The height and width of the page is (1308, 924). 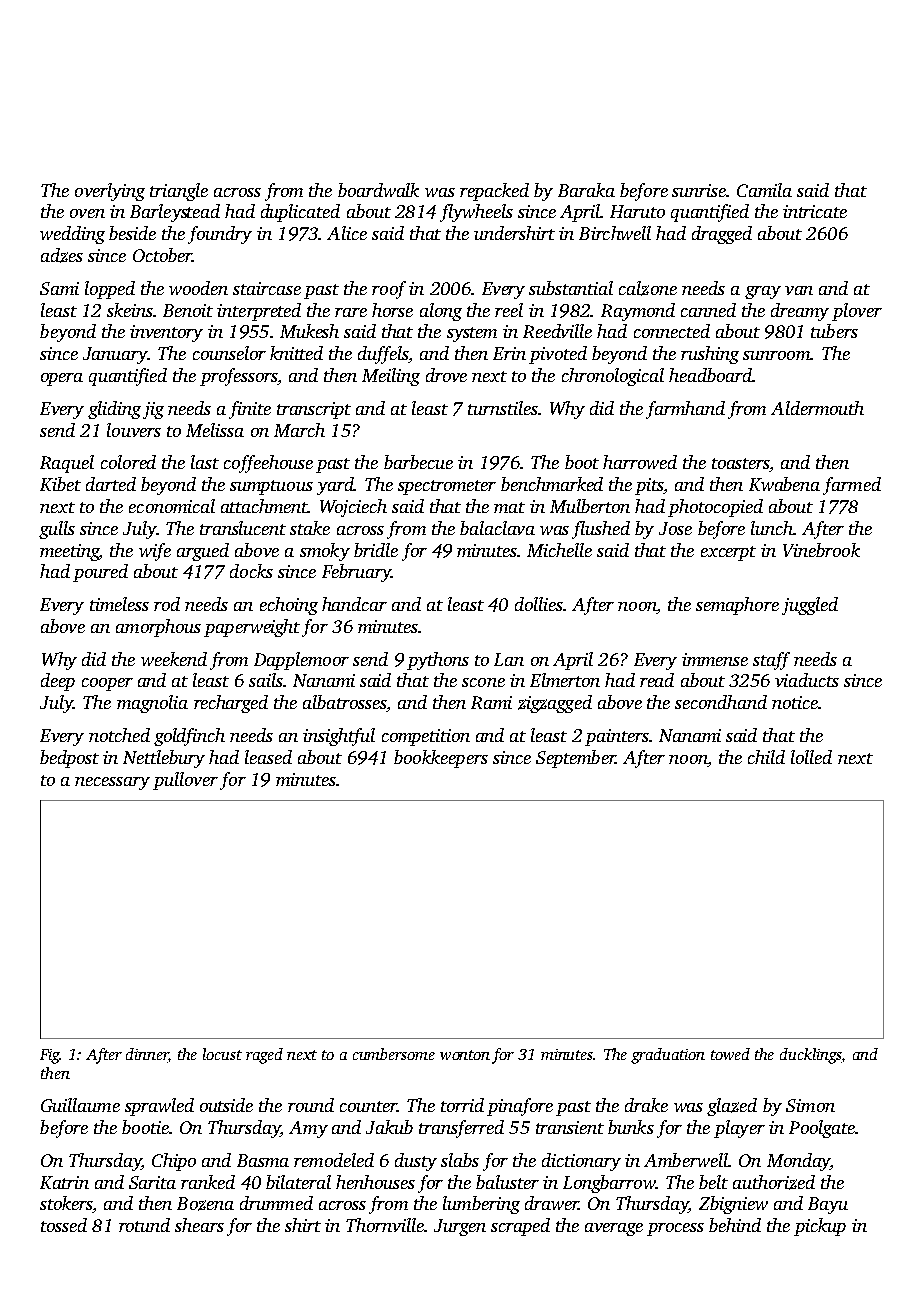 What do you see at coordinates (708, 310) in the page?
I see `canned` at bounding box center [708, 310].
